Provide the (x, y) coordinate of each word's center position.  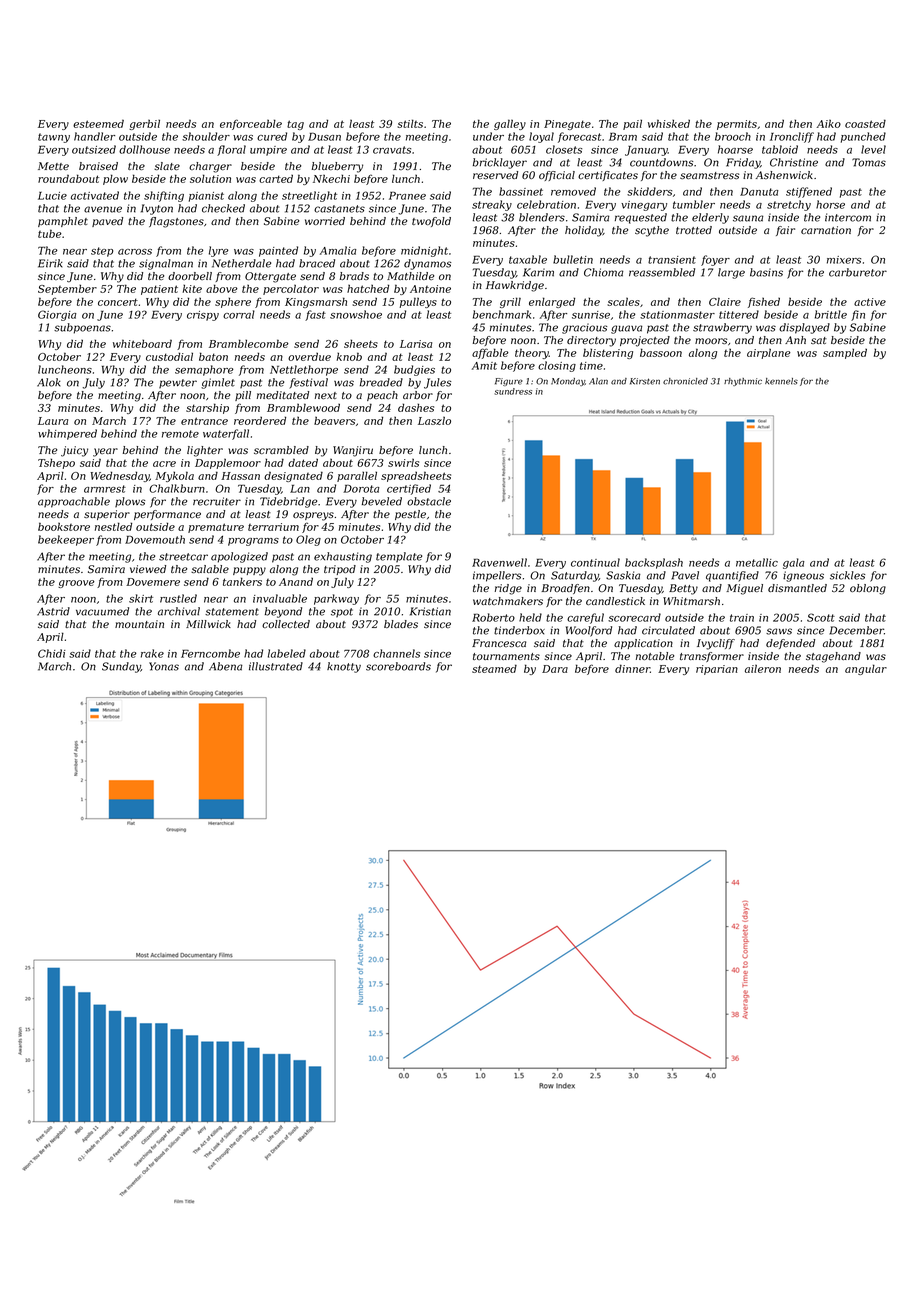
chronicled (685, 381)
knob (349, 356)
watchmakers (508, 601)
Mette (53, 166)
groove (76, 584)
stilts (410, 123)
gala (793, 563)
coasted (865, 123)
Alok (49, 382)
